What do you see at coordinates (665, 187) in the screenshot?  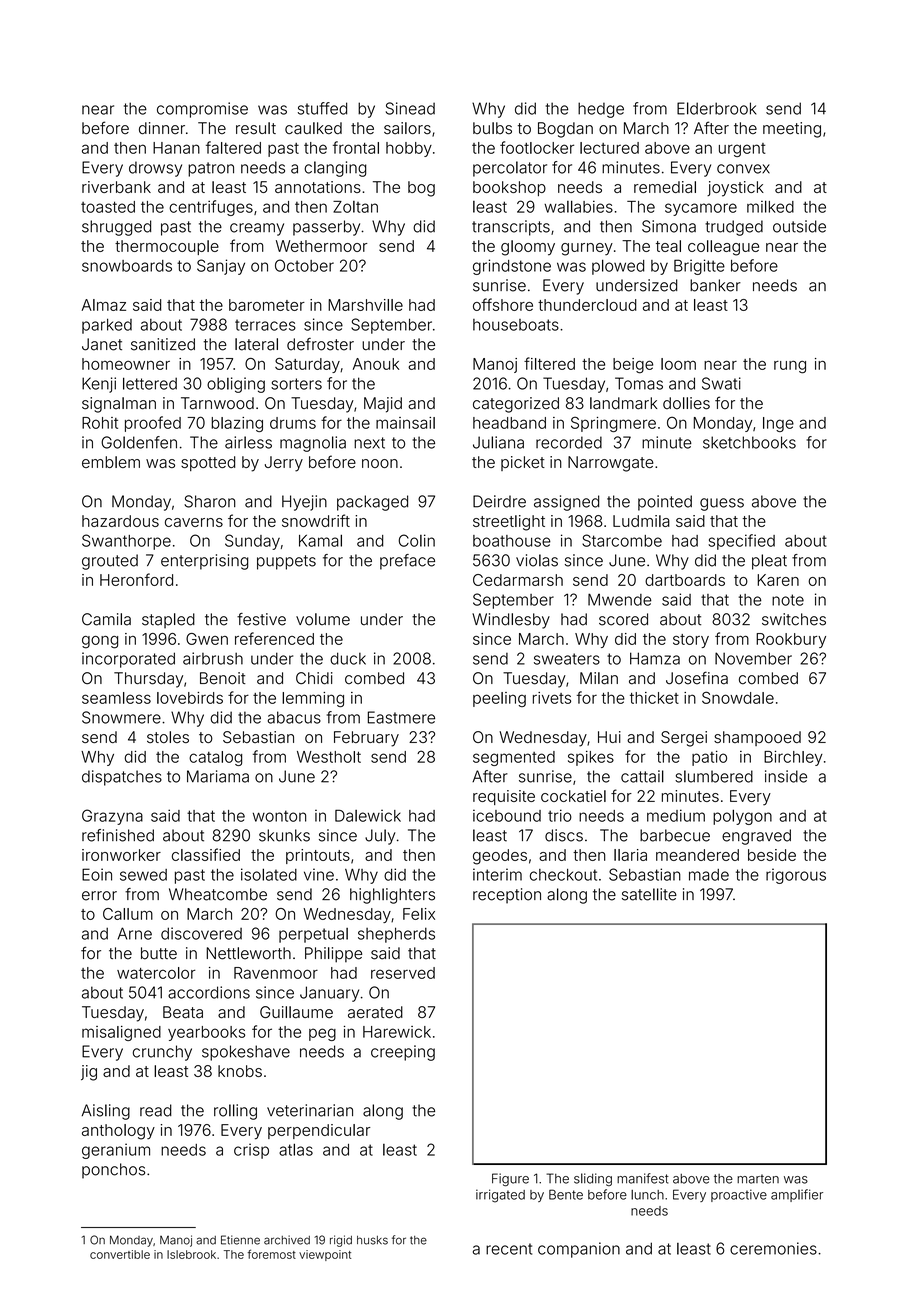 I see `remedial` at bounding box center [665, 187].
